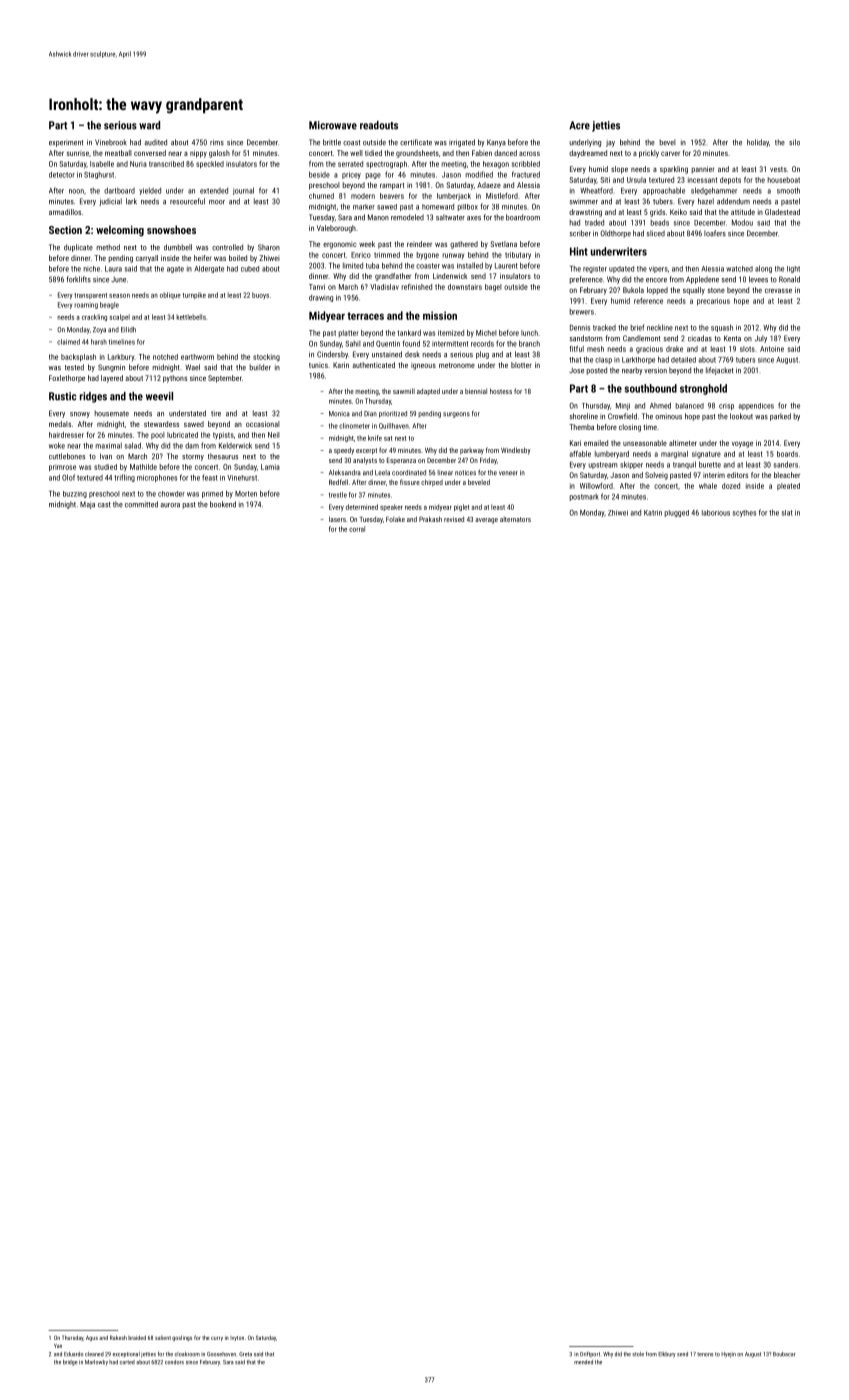  What do you see at coordinates (794, 142) in the screenshot?
I see `silo` at bounding box center [794, 142].
